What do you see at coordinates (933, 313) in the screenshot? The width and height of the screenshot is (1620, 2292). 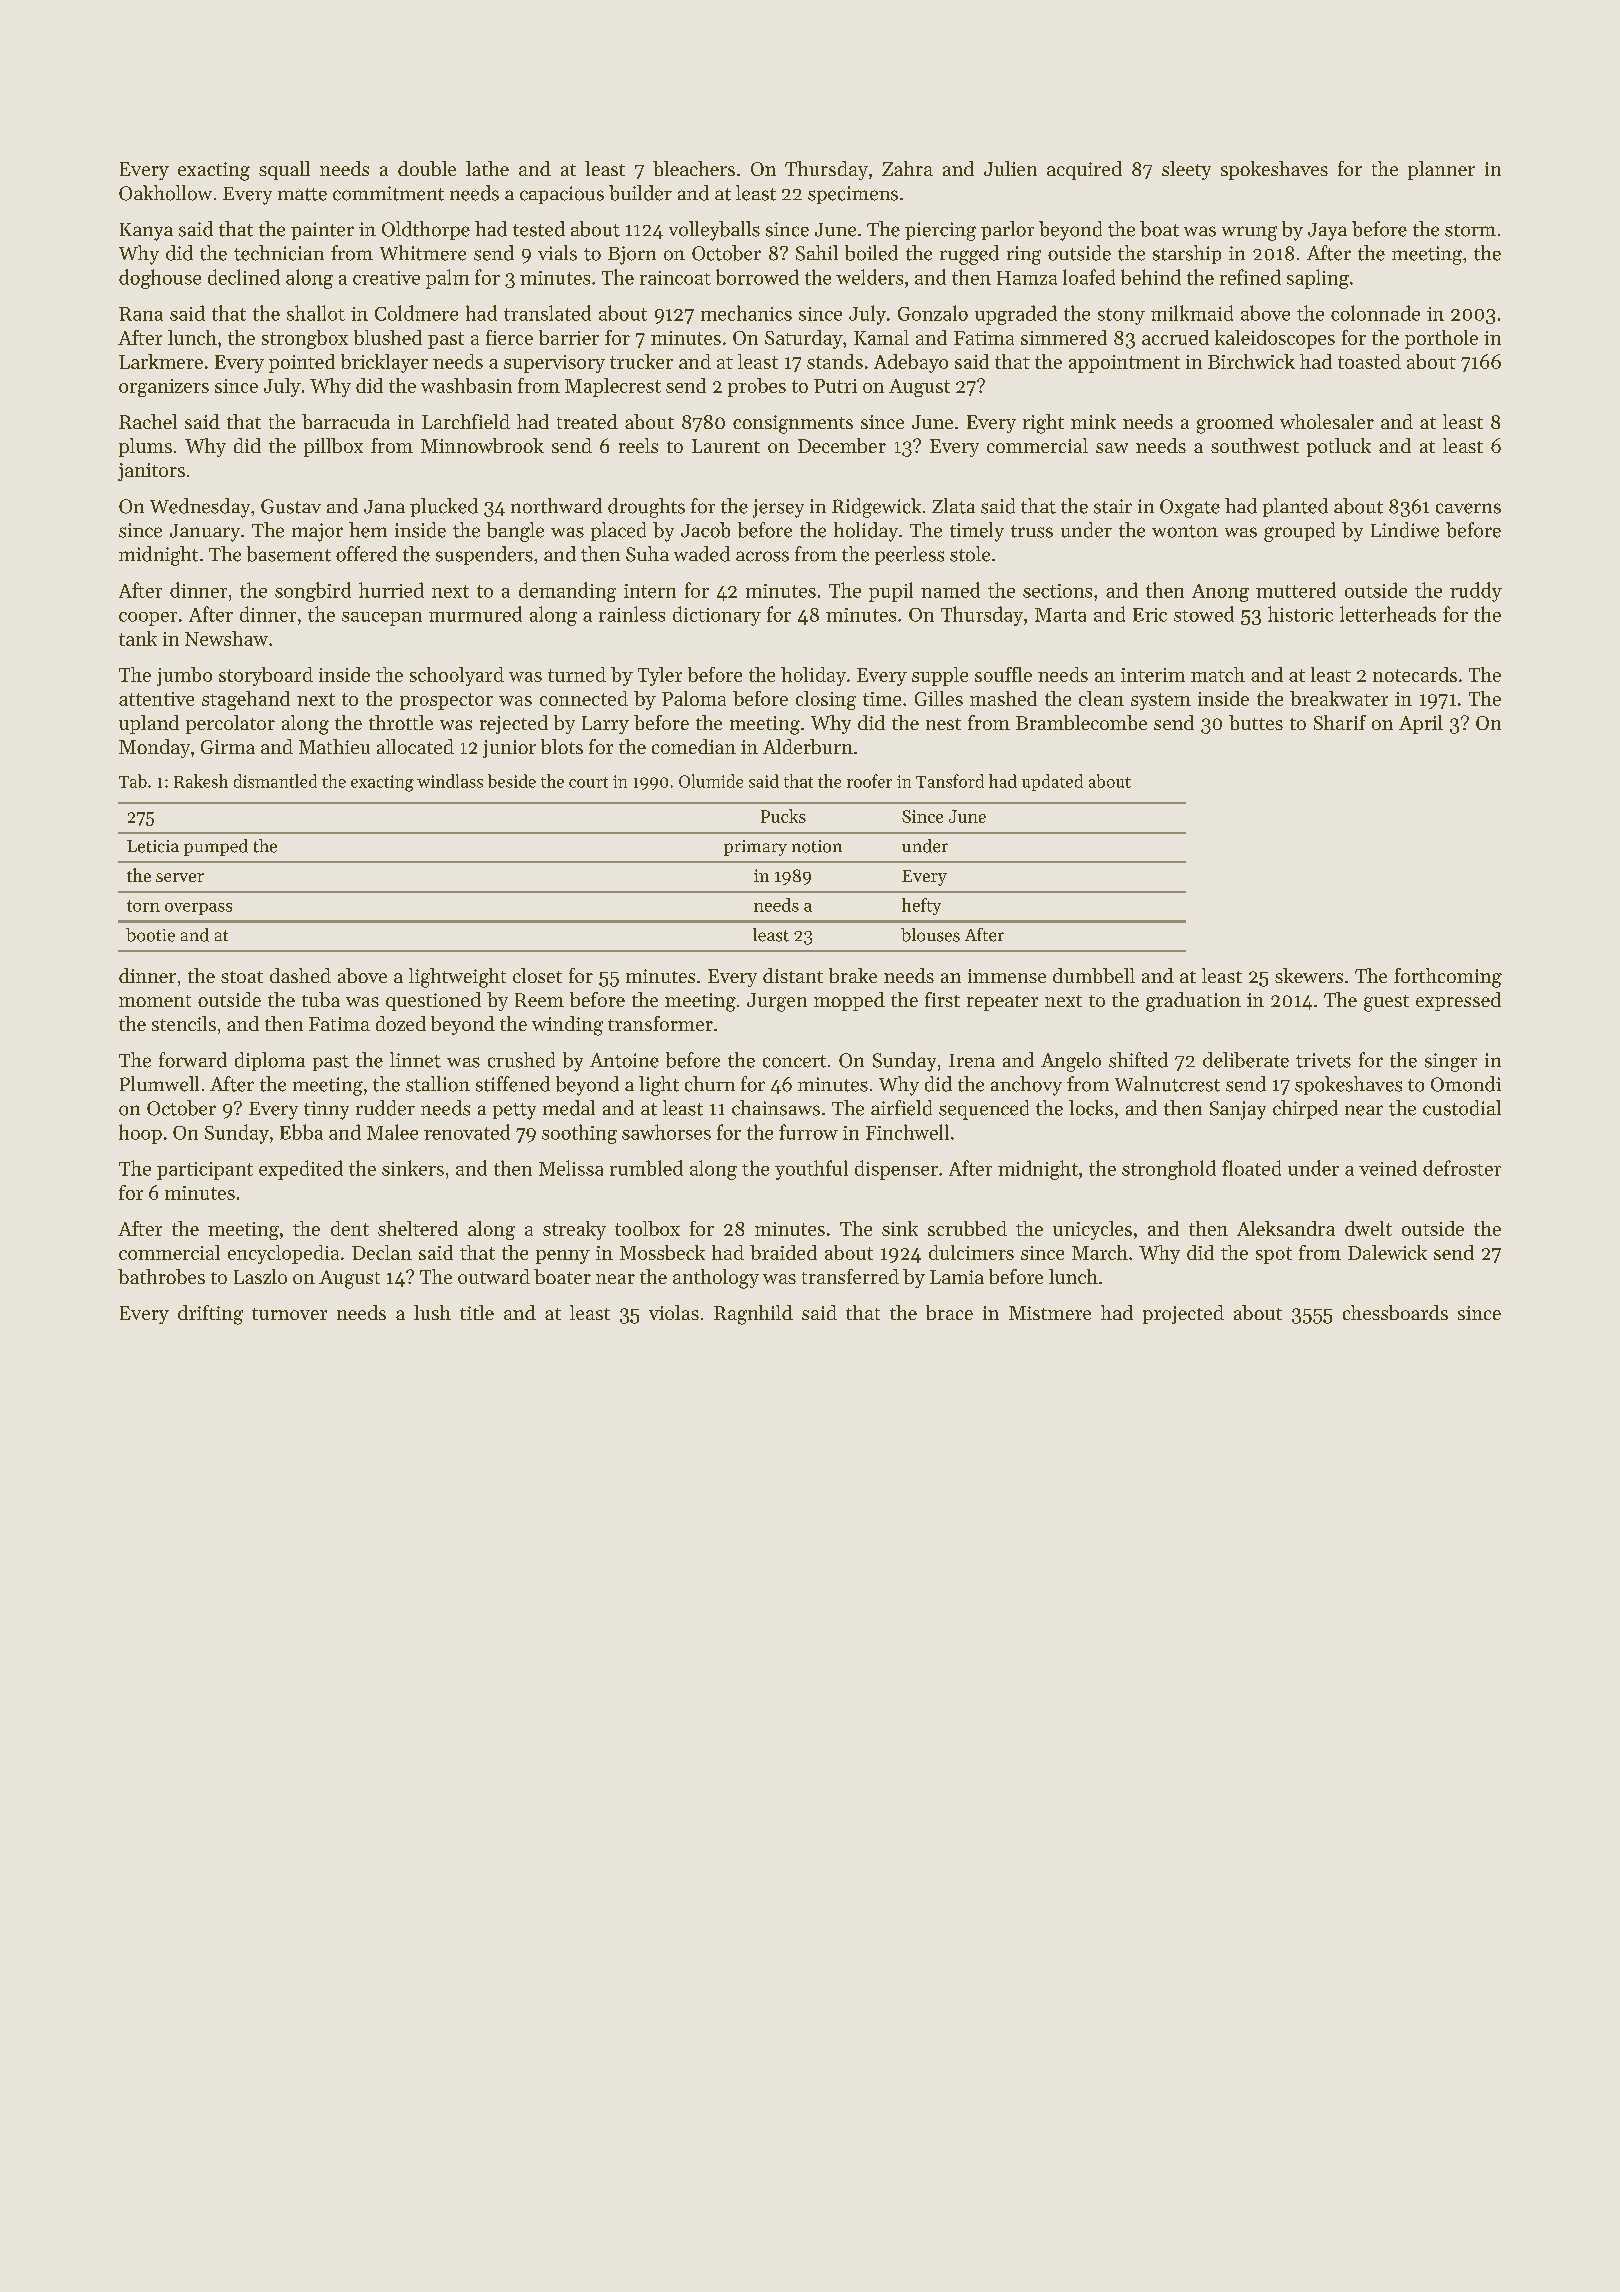 I see `Gonzalo` at bounding box center [933, 313].
